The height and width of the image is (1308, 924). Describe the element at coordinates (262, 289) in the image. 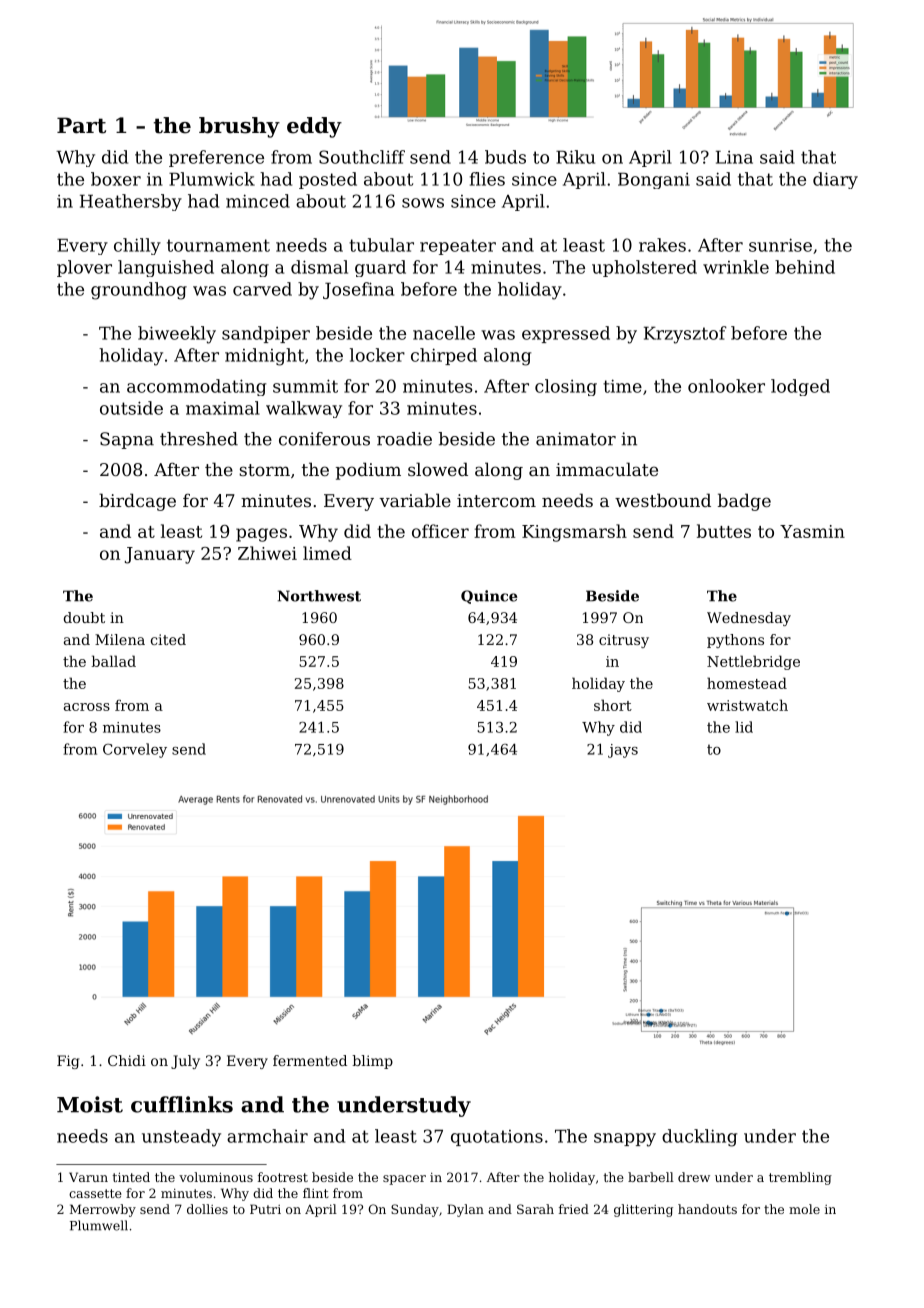

I see `carved` at that location.
